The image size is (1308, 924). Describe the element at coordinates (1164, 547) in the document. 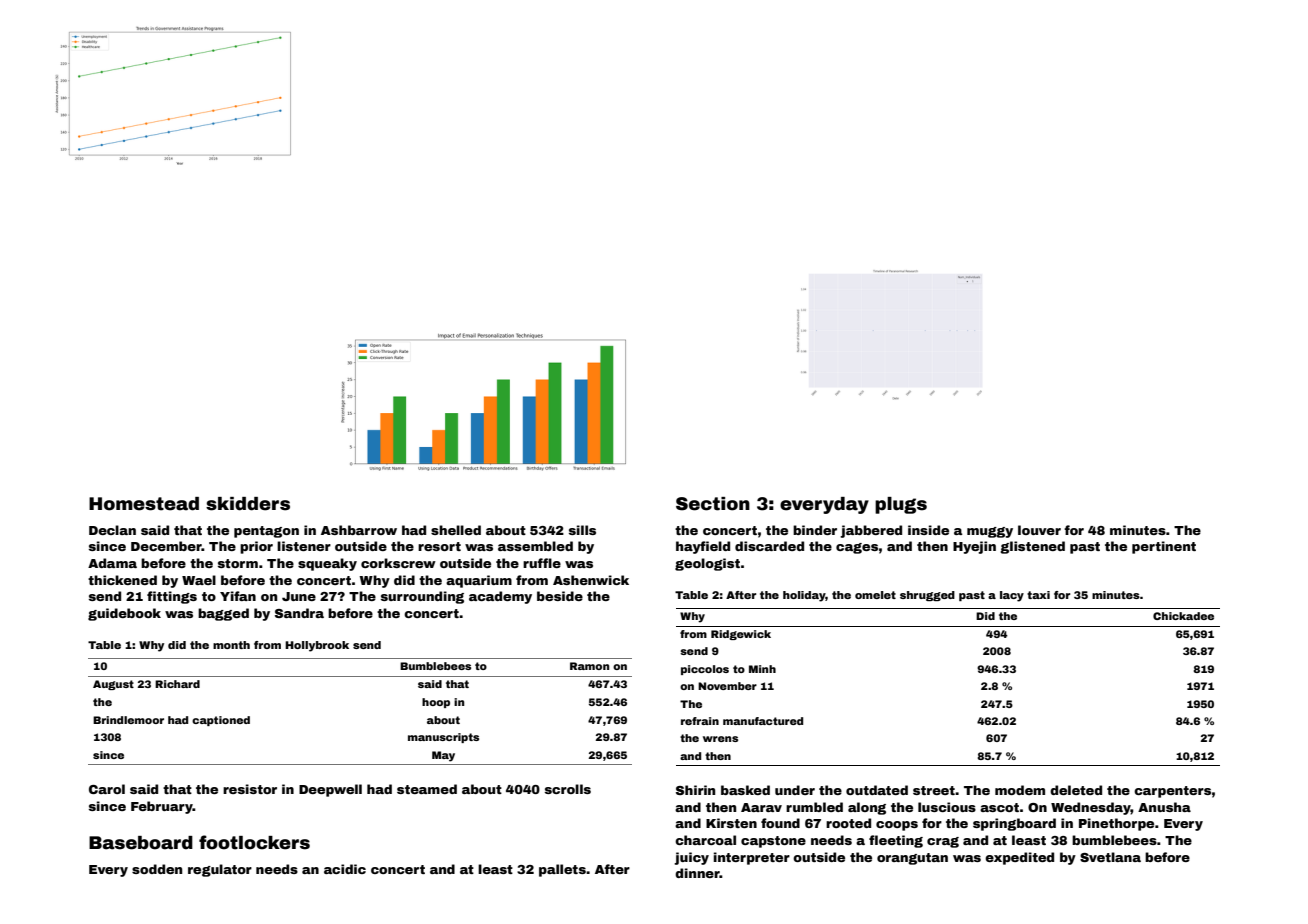

I see `pertinent` at that location.
